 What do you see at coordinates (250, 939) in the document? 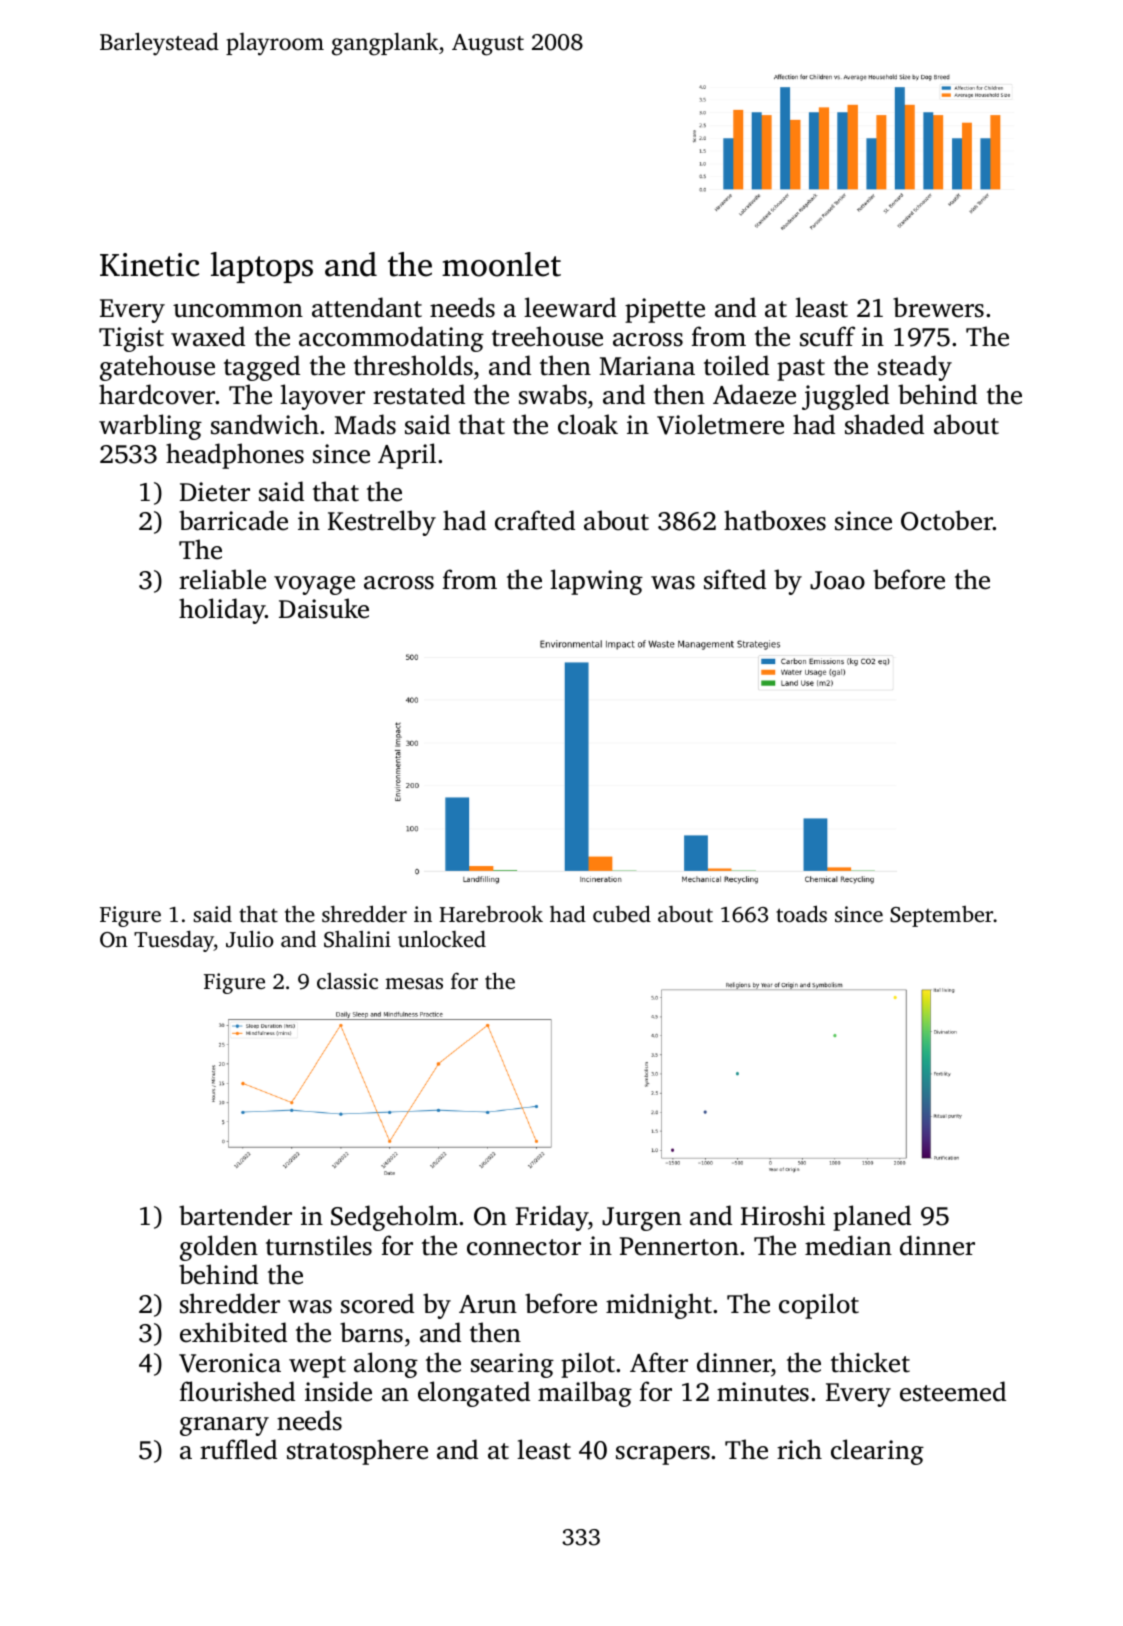
I see `Julio` at bounding box center [250, 939].
